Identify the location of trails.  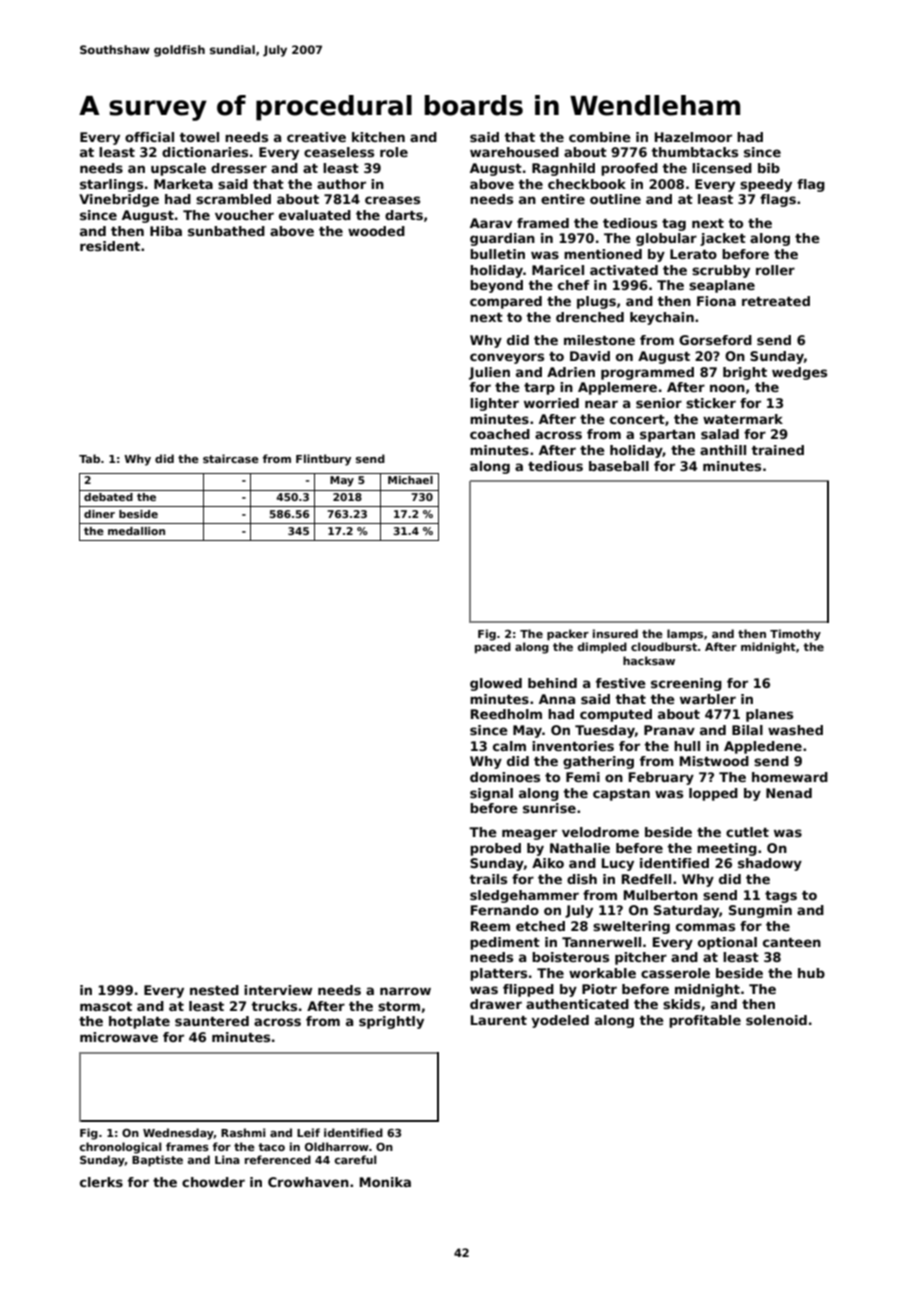
(488, 879).
